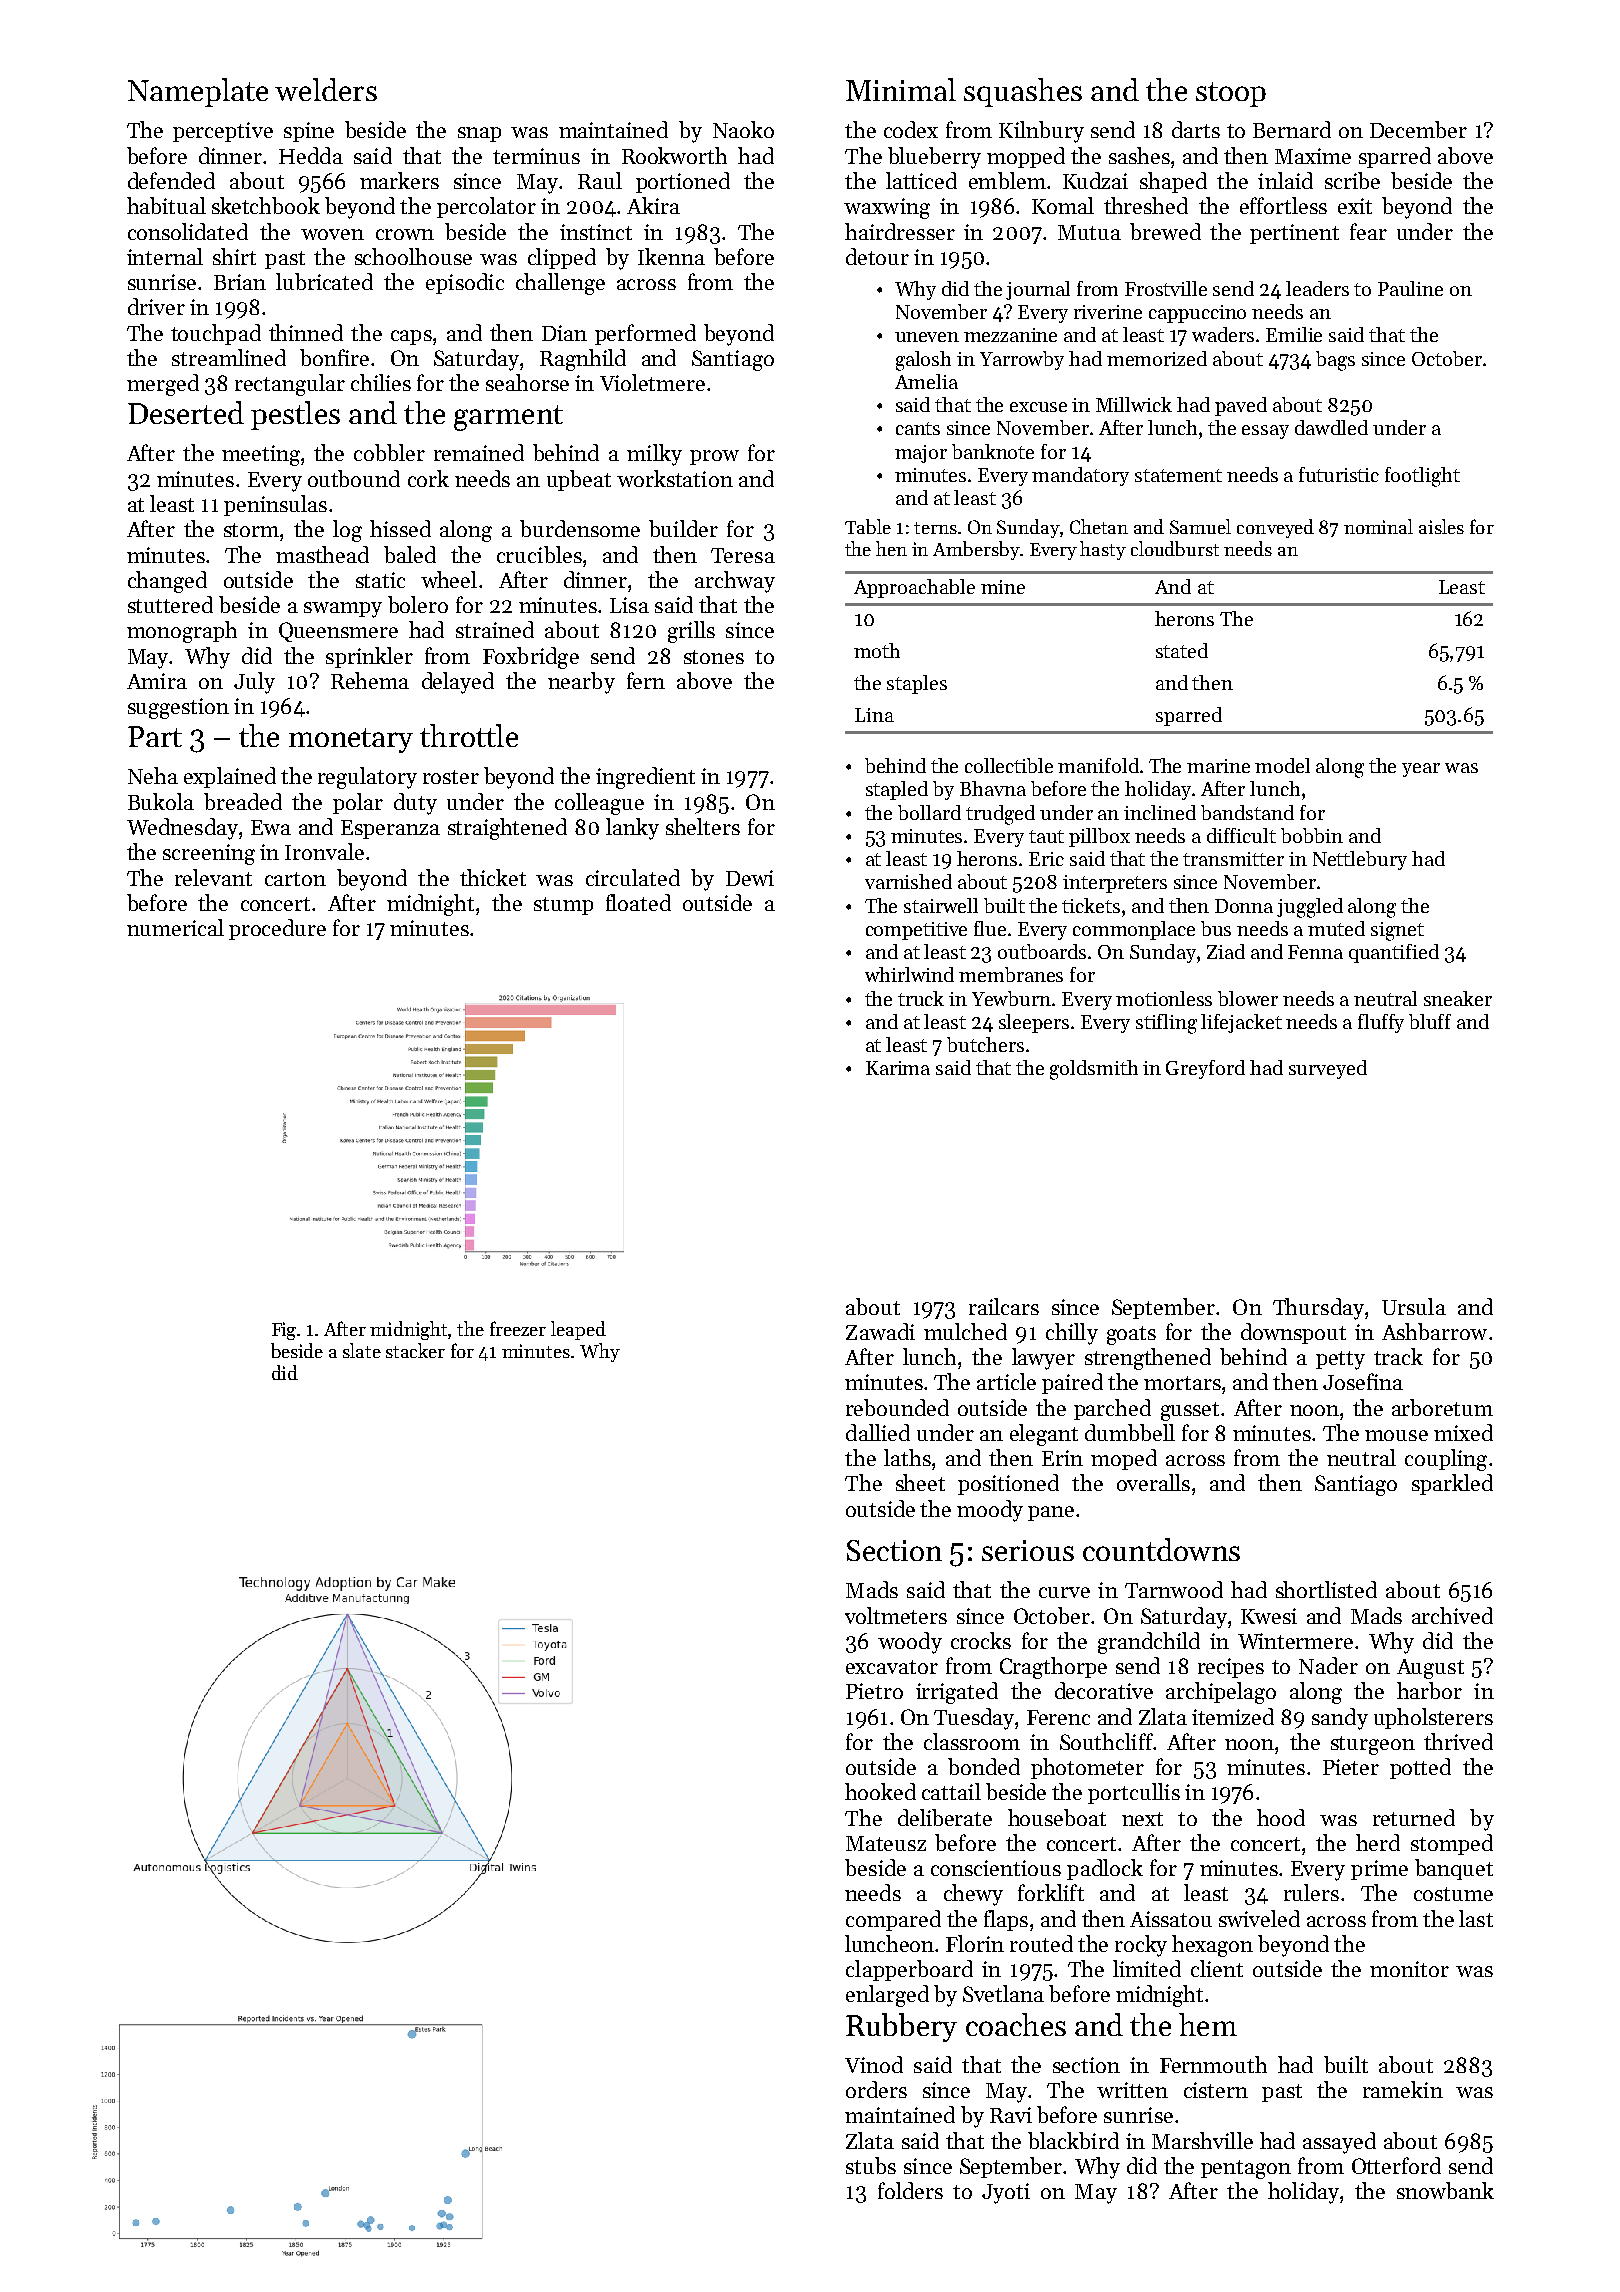  What do you see at coordinates (1352, 180) in the image?
I see `scribe` at bounding box center [1352, 180].
